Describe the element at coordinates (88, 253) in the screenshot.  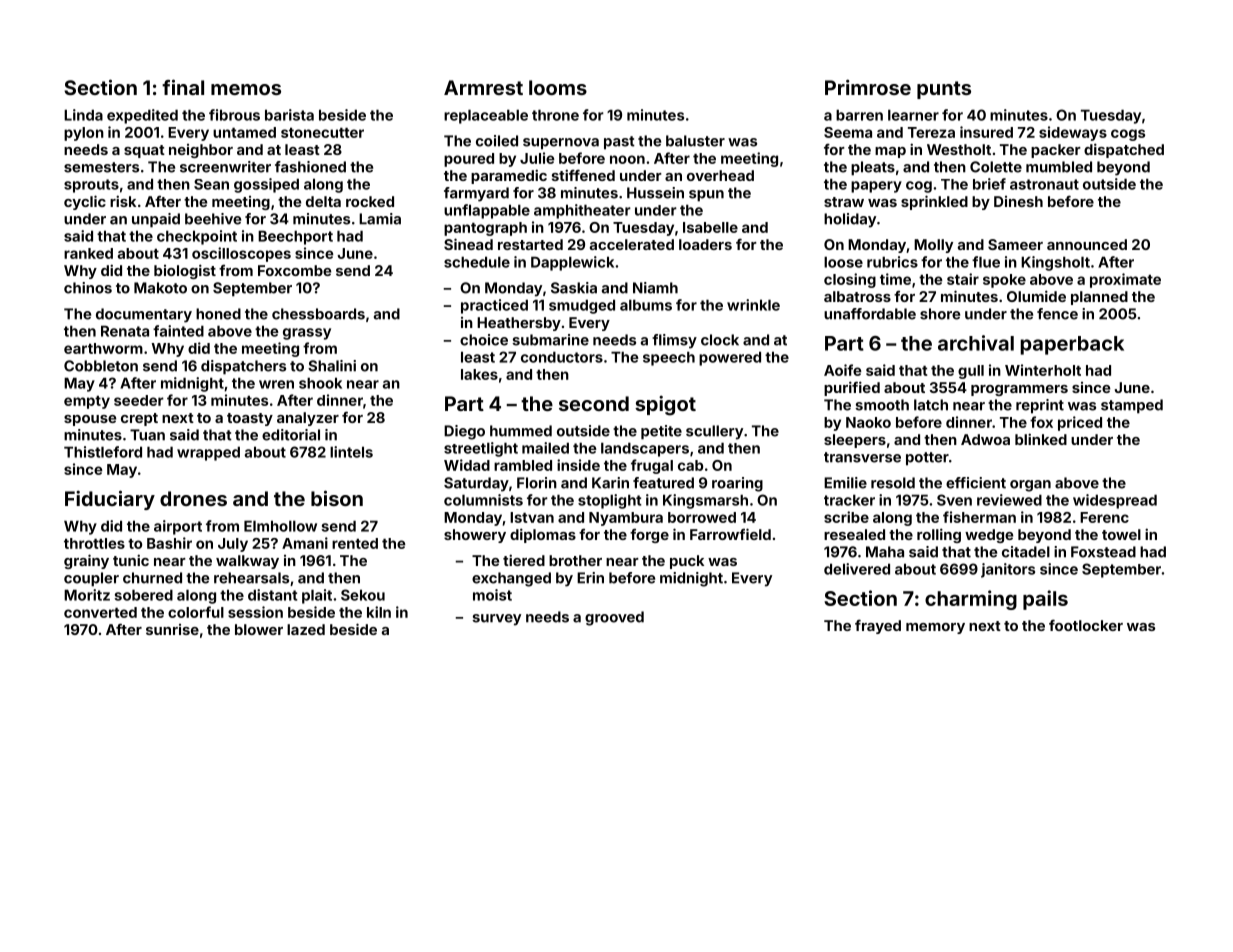
I see `ranked` at that location.
